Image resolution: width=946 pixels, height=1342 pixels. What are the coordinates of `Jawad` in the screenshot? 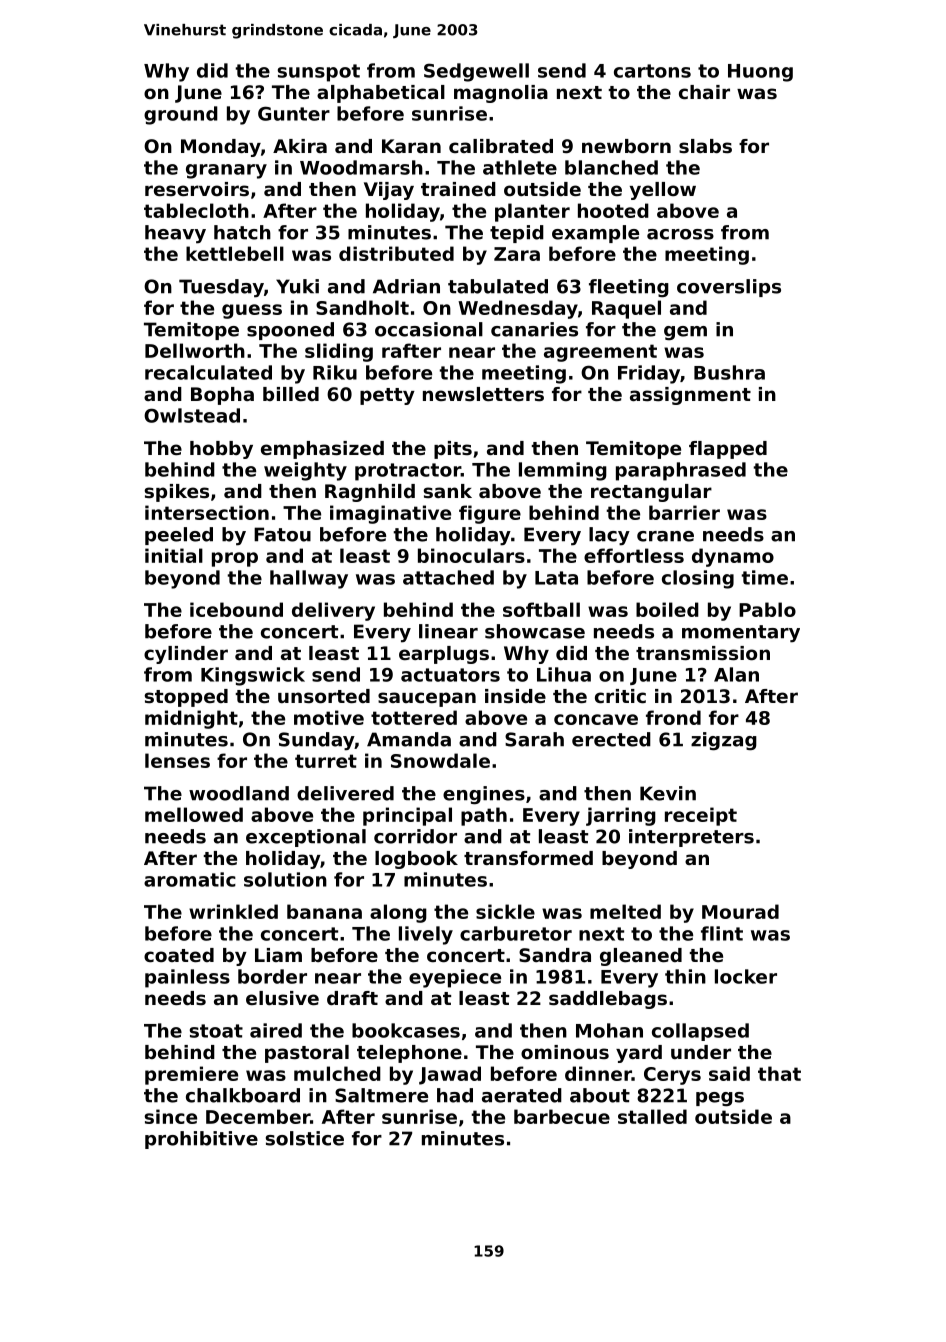 It's located at (450, 1075).
